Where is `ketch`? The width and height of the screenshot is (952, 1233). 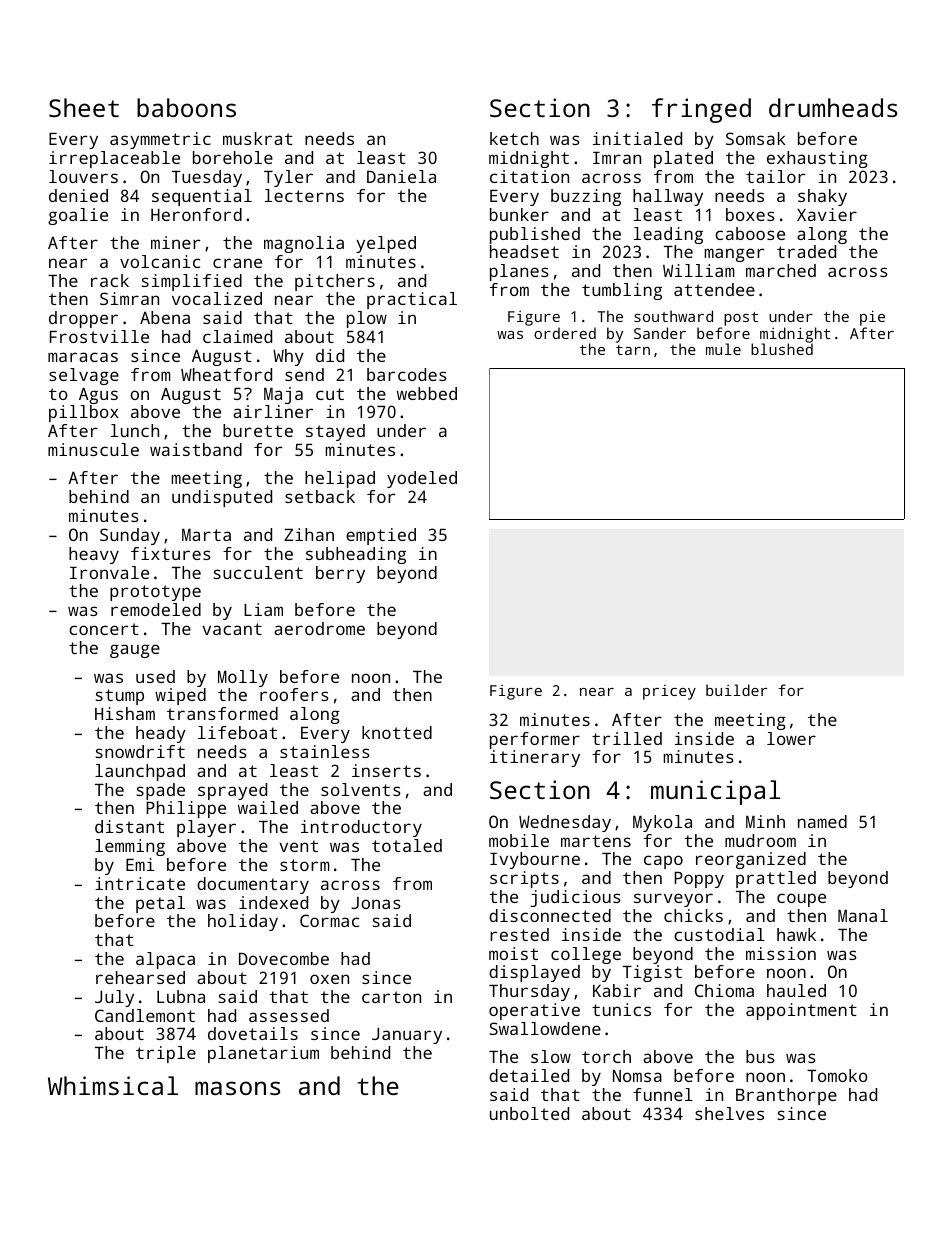
ketch is located at coordinates (514, 138).
